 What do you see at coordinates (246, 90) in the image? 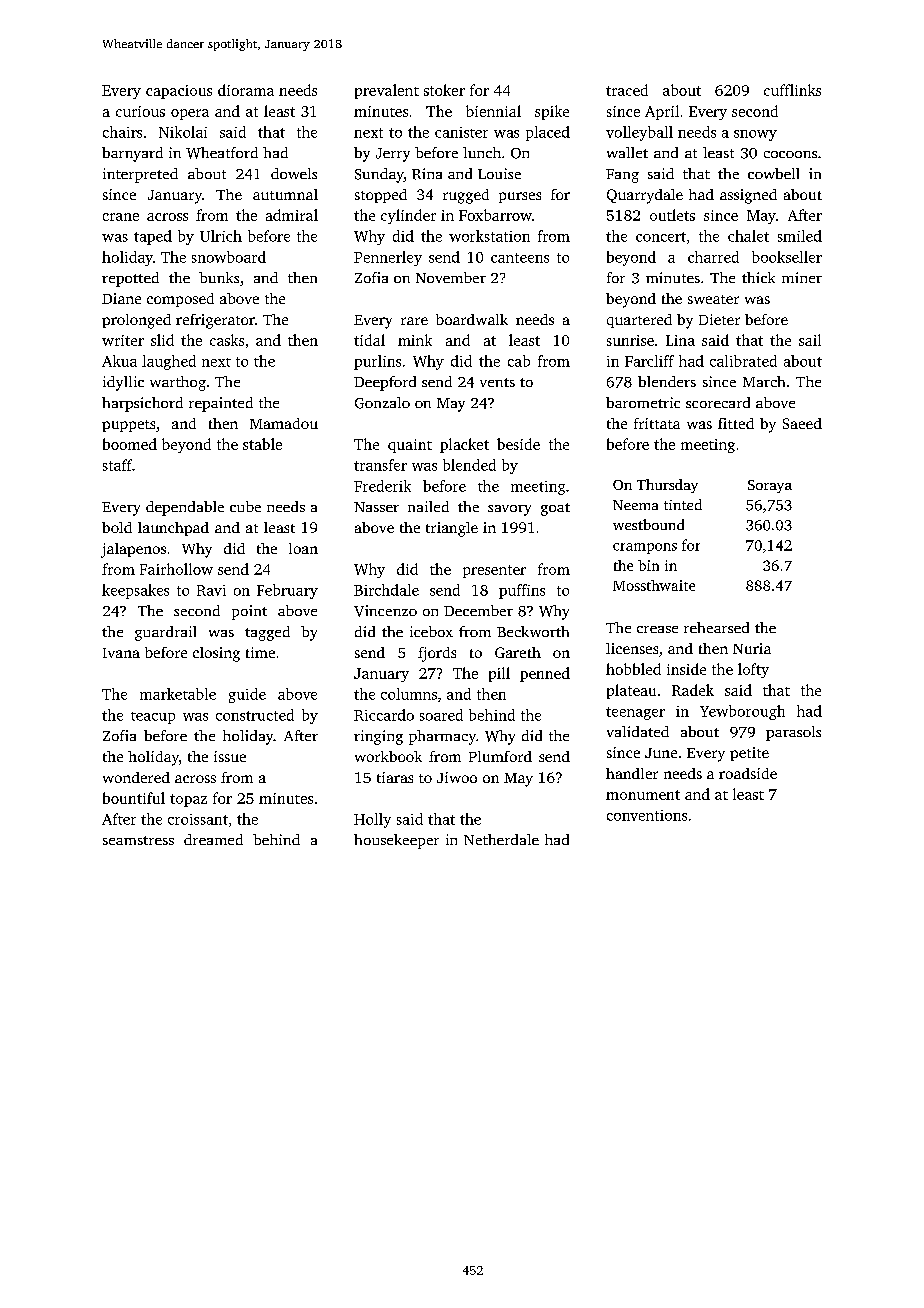
I see `diorama` at bounding box center [246, 90].
